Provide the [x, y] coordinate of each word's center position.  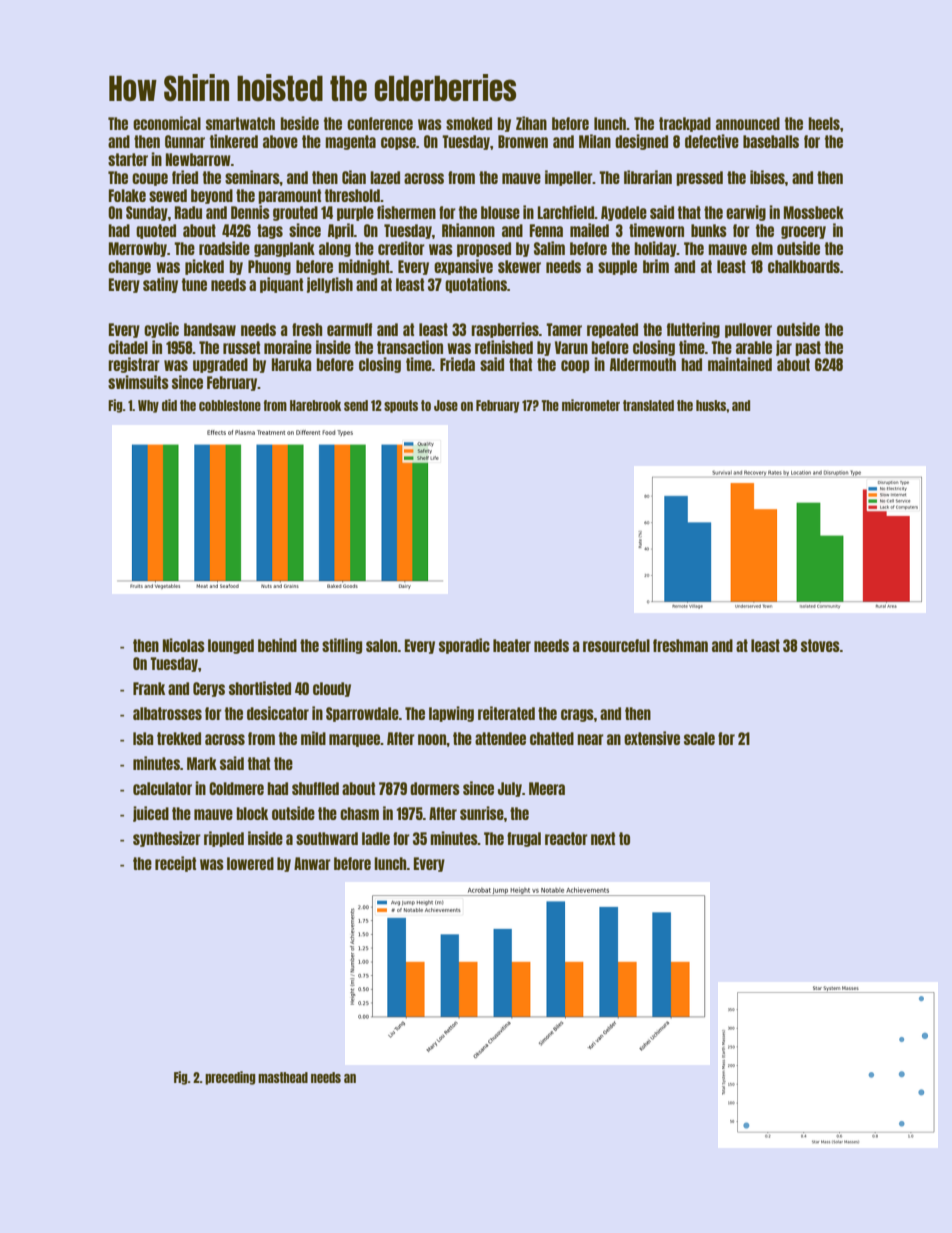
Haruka [292, 364]
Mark [202, 763]
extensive [652, 738]
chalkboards [804, 266]
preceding [230, 1078]
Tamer [564, 329]
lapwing [451, 714]
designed [641, 142]
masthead [283, 1077]
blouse [500, 212]
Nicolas [184, 645]
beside [300, 123]
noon [432, 739]
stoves [820, 645]
